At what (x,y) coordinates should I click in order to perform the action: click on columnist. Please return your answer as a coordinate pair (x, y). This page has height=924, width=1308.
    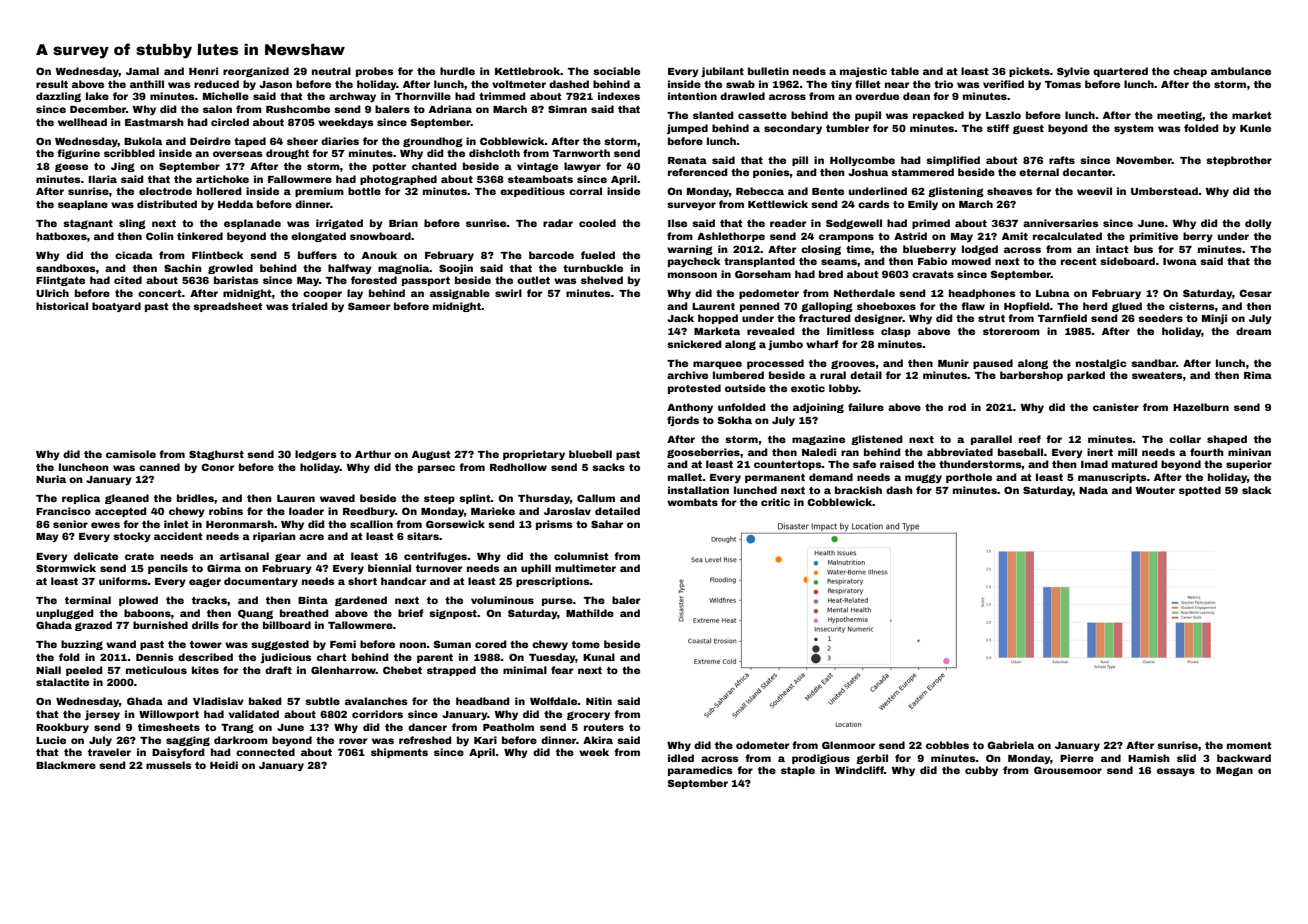
    Looking at the image, I should click on (581, 556).
